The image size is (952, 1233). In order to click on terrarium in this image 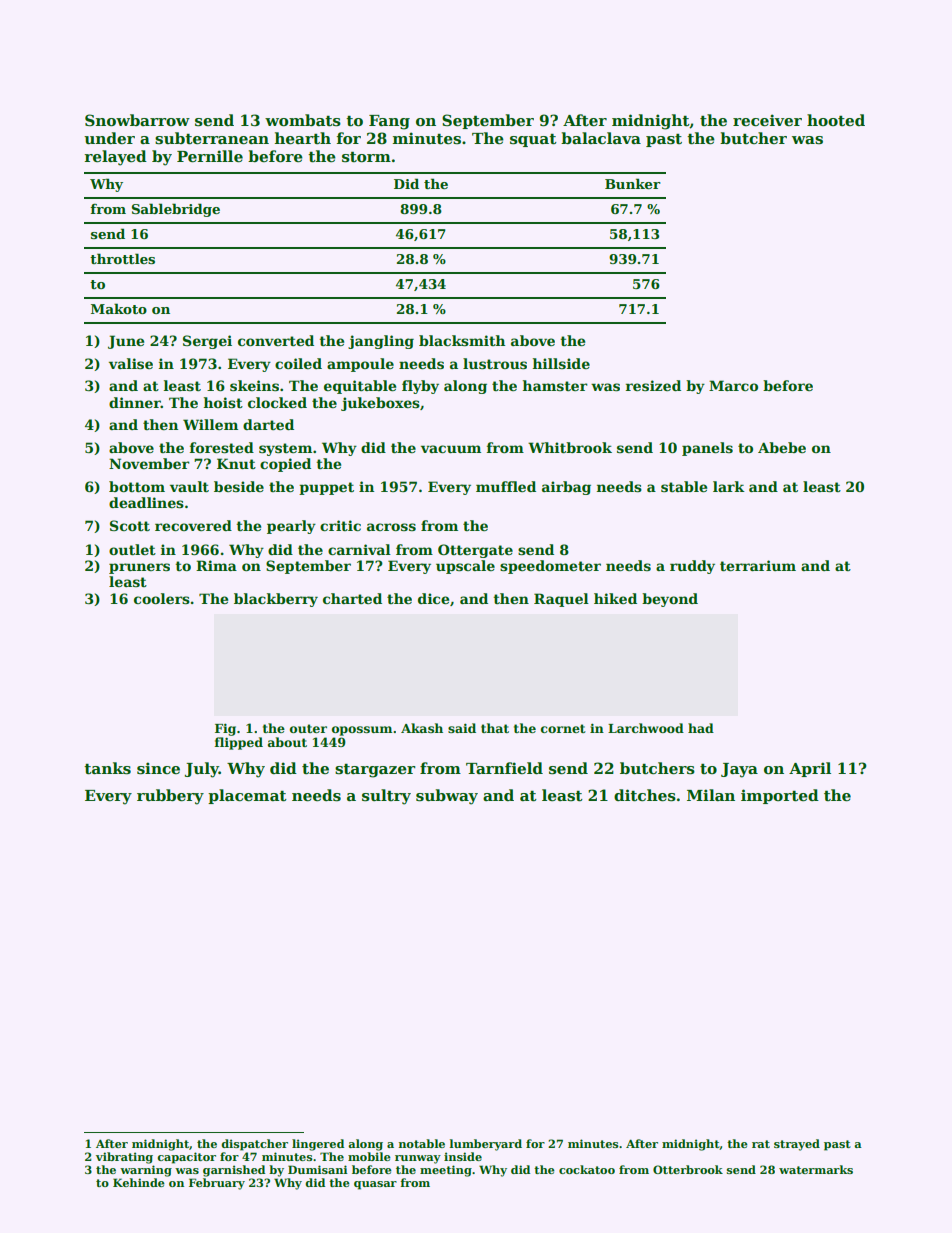, I will do `click(758, 565)`.
